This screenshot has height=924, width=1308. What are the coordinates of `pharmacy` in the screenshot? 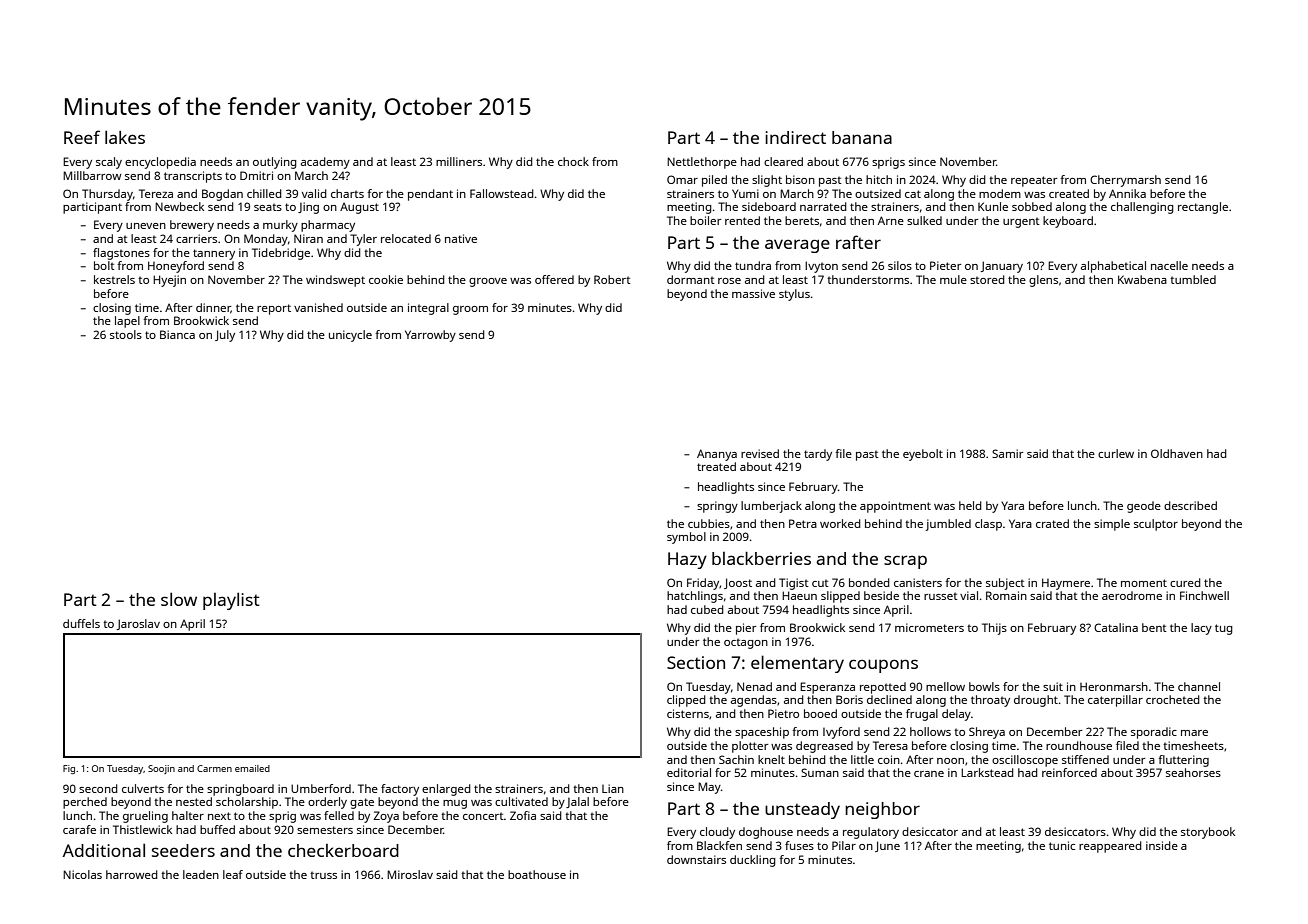 It's located at (328, 226).
